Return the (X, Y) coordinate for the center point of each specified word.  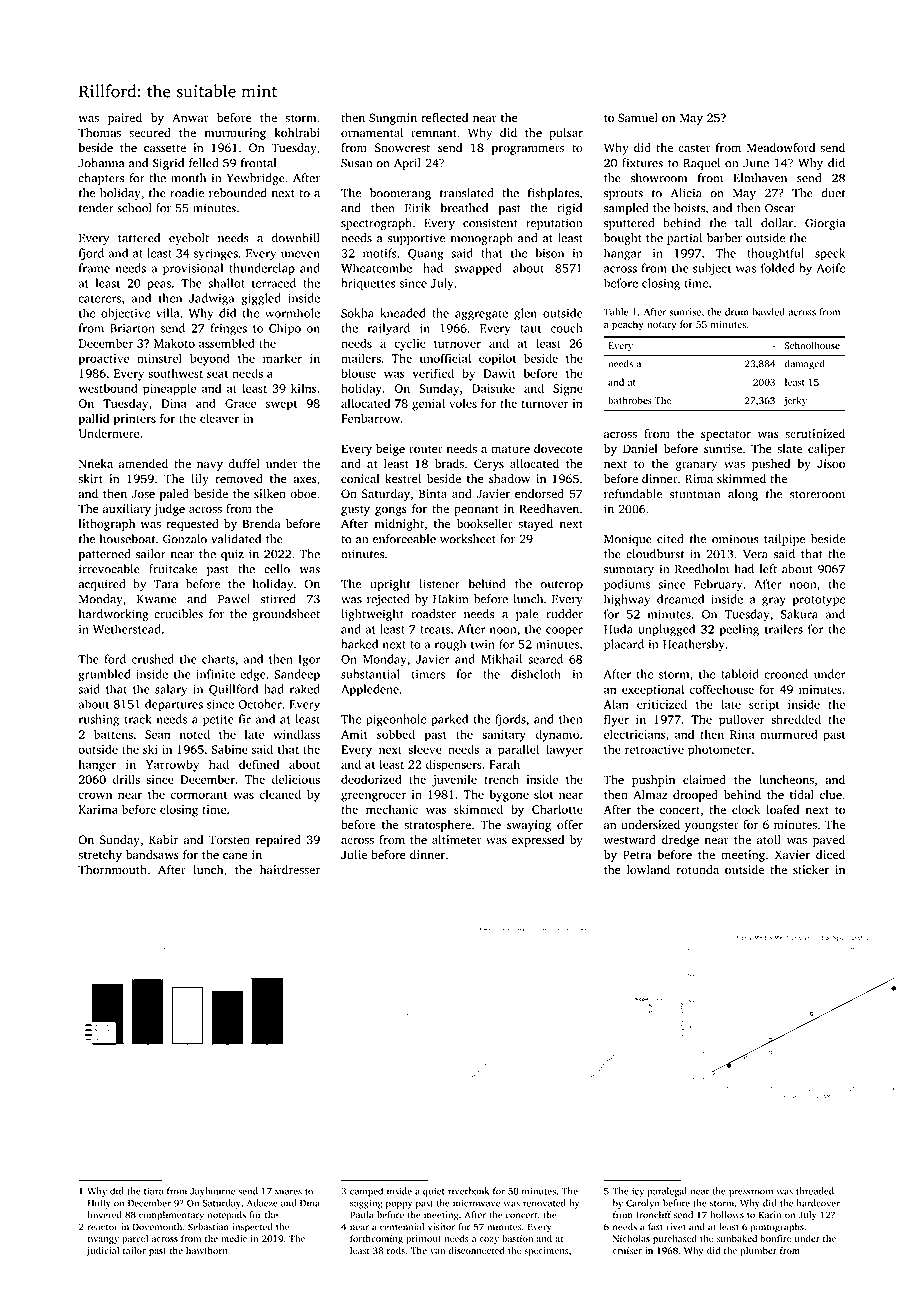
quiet (434, 1192)
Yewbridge (255, 179)
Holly (99, 1204)
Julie (354, 855)
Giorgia (825, 224)
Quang (425, 255)
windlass (296, 734)
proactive (104, 360)
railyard (389, 329)
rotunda (697, 869)
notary (662, 326)
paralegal (667, 1192)
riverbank (468, 1191)
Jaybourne (212, 1192)
